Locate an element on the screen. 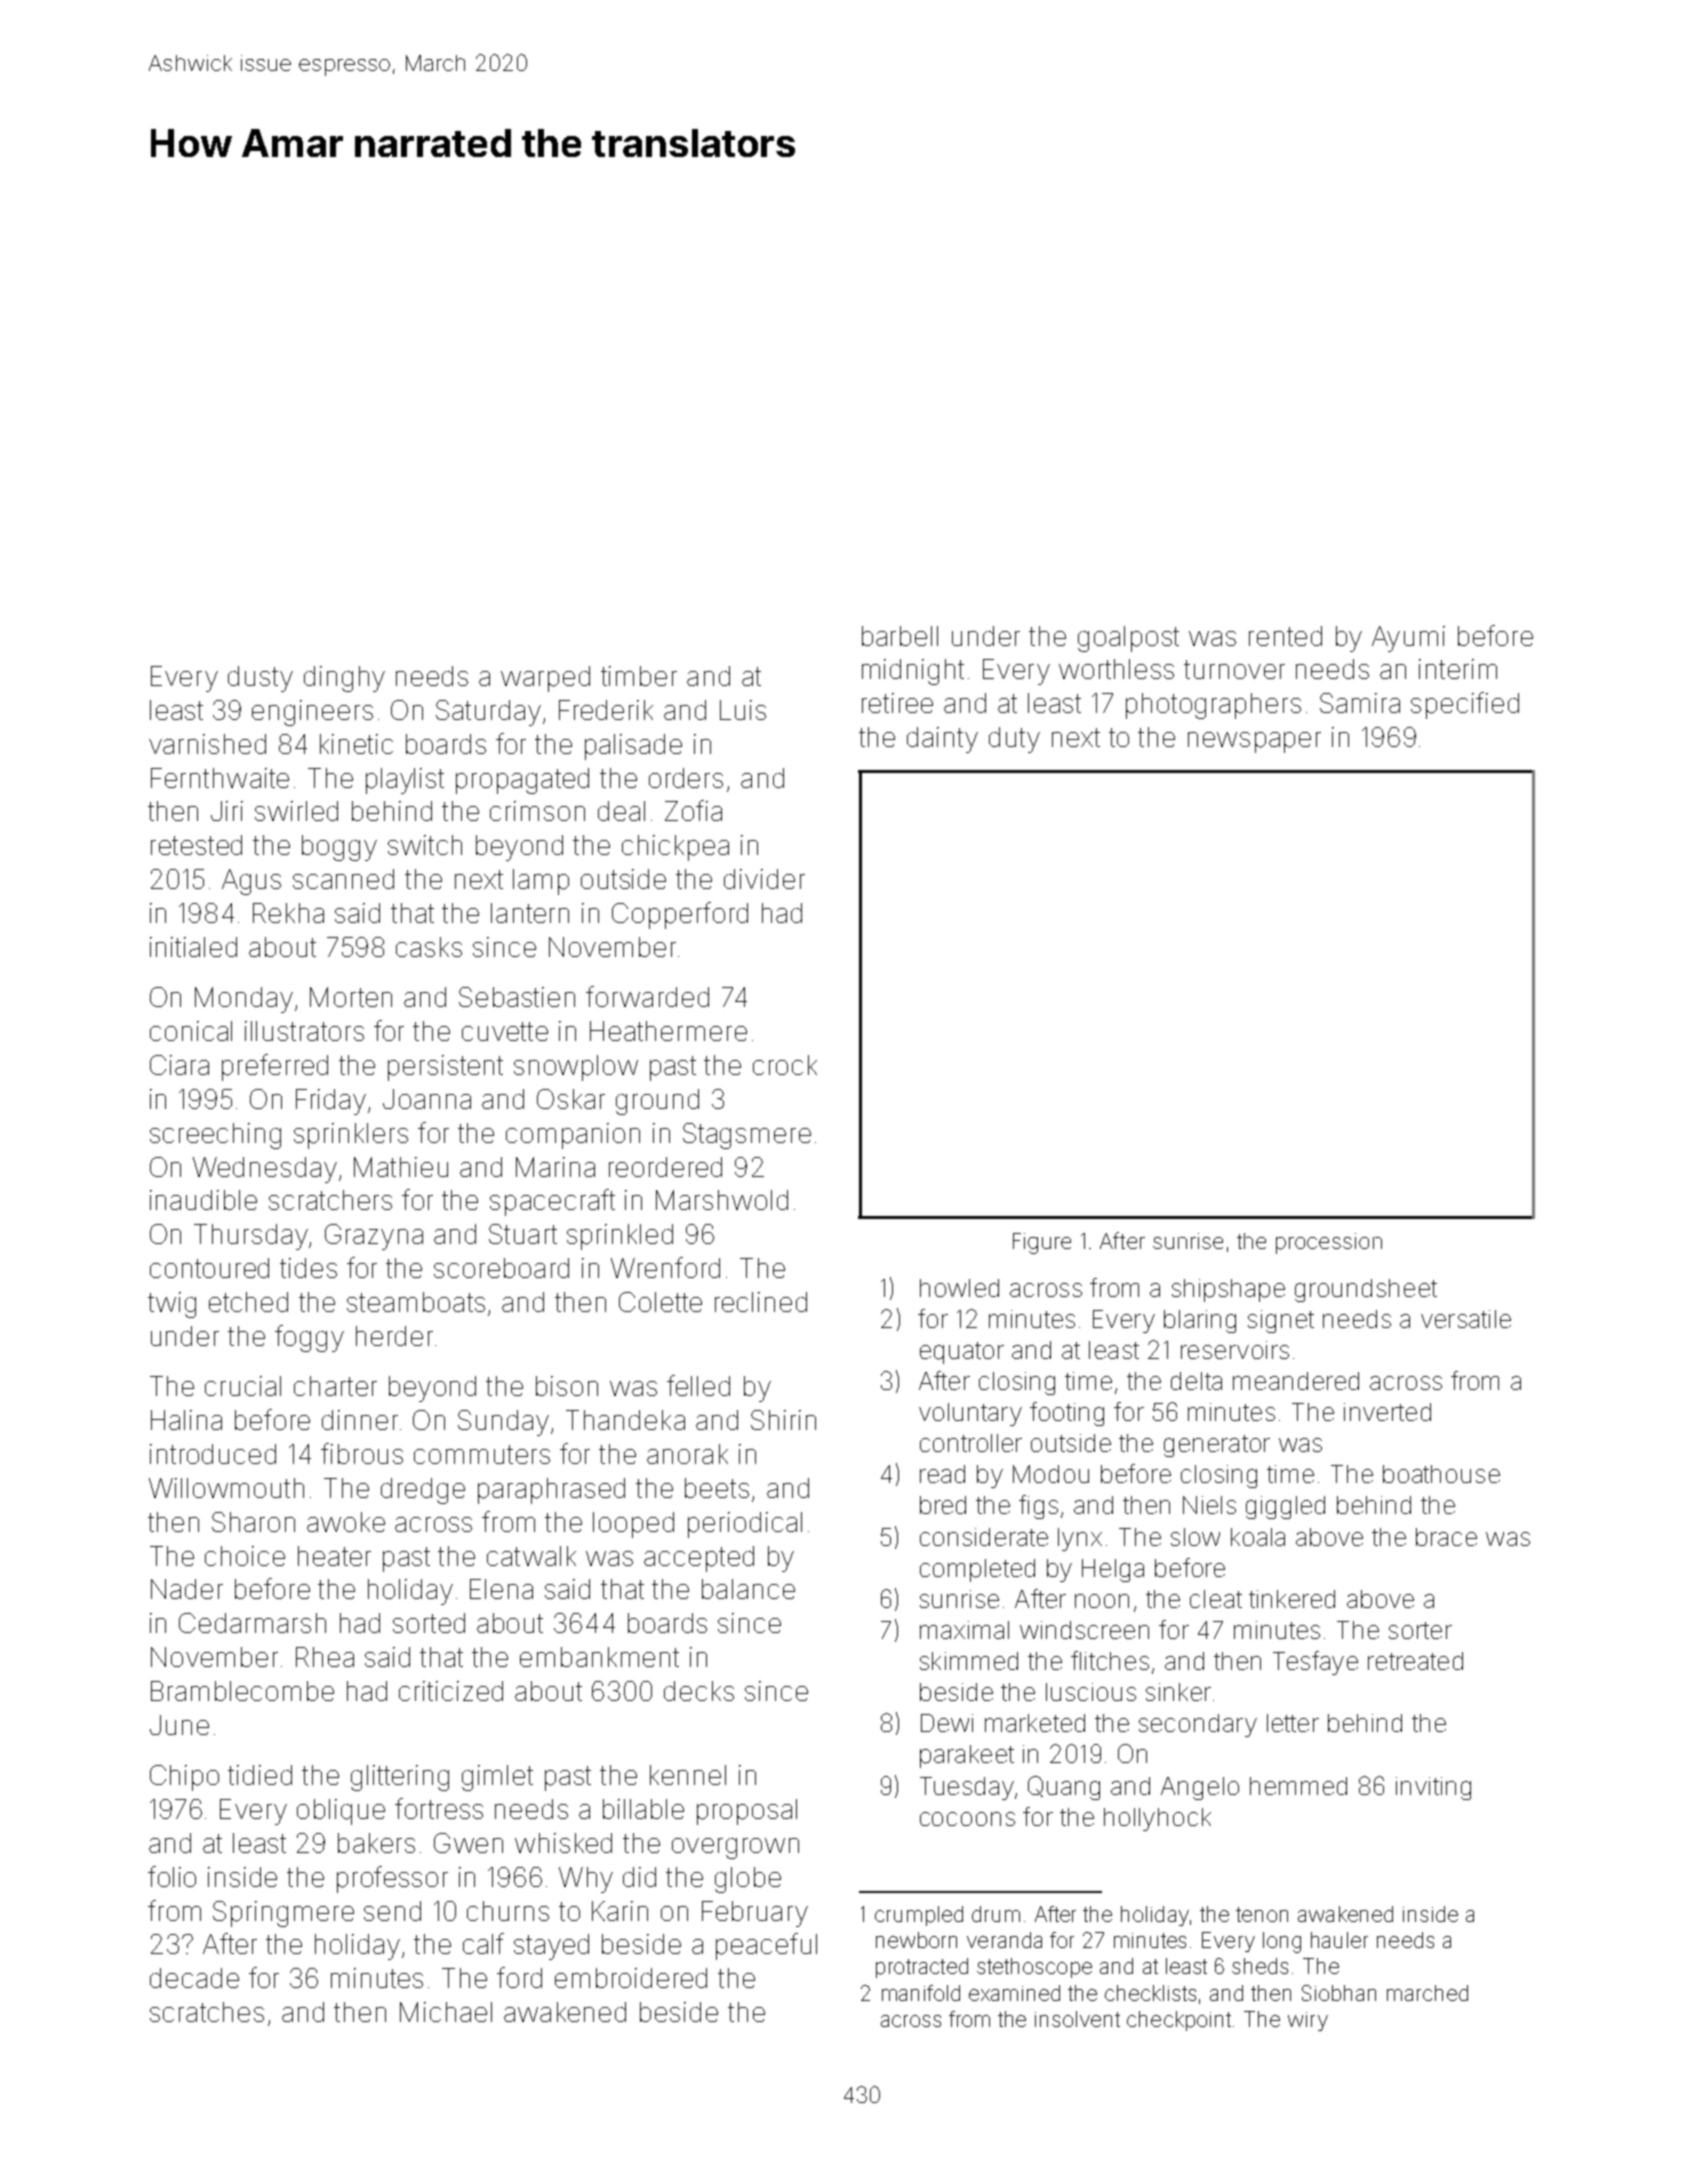  Ciara is located at coordinates (179, 1065).
